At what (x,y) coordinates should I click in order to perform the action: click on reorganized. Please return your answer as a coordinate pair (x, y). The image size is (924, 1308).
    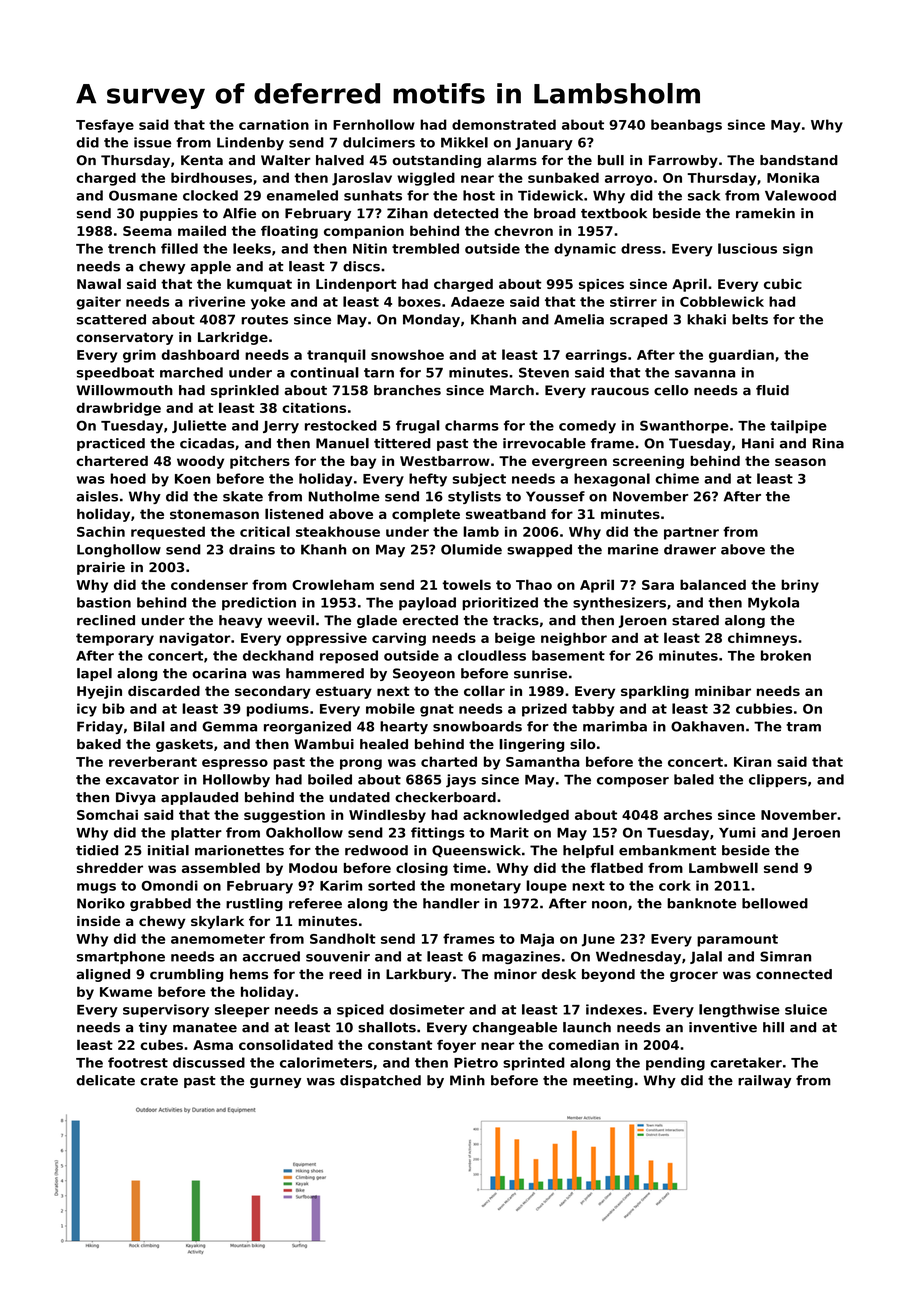
    Looking at the image, I should click on (307, 727).
